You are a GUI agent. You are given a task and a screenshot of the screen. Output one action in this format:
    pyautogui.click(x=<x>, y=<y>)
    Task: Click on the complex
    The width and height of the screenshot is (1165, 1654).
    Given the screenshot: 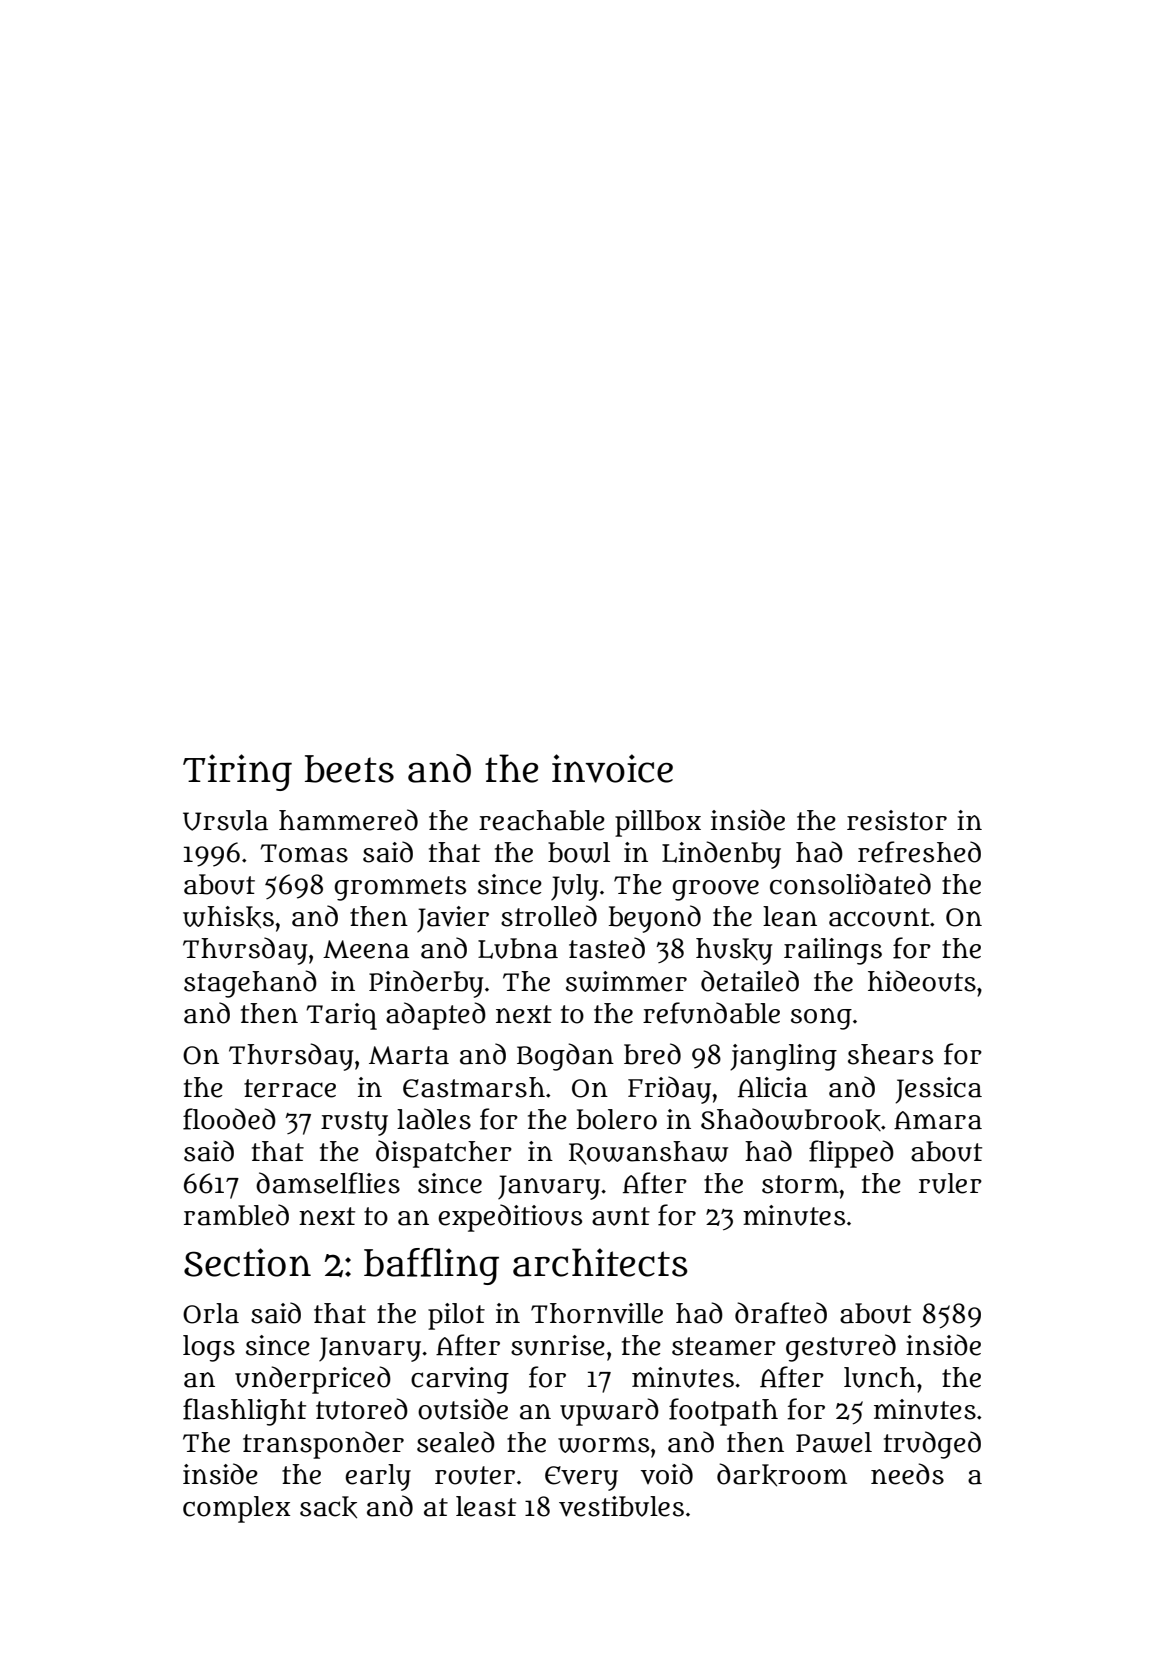 What is the action you would take?
    pyautogui.click(x=236, y=1509)
